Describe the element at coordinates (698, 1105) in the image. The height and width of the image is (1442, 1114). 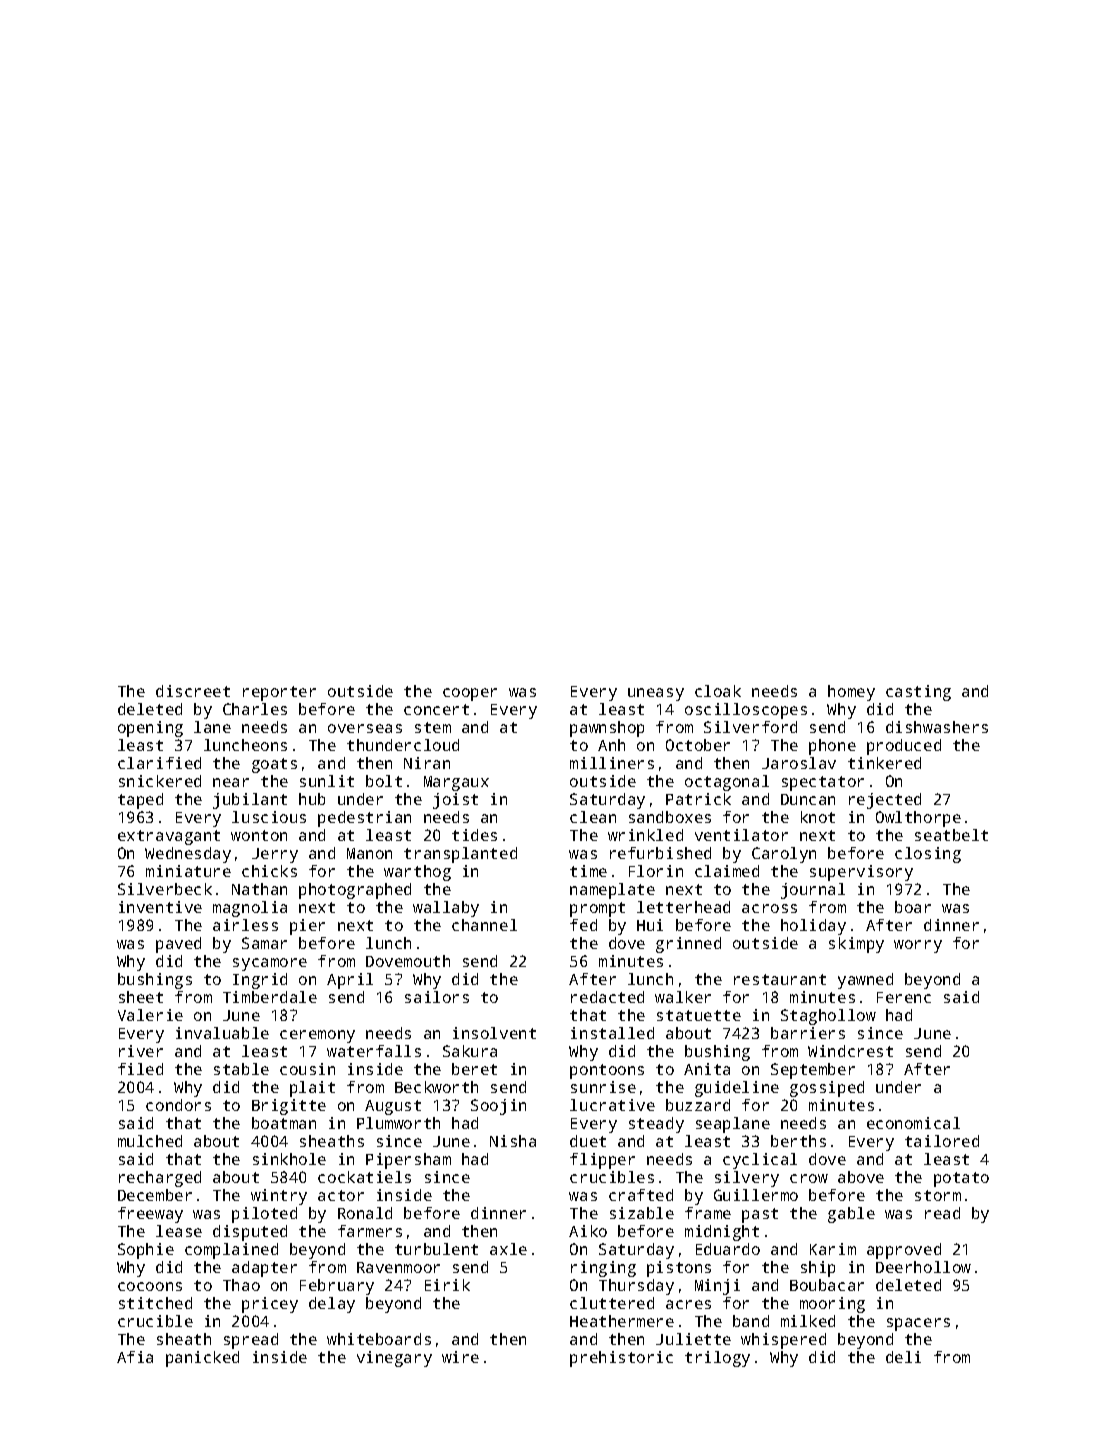
I see `buzzard` at that location.
